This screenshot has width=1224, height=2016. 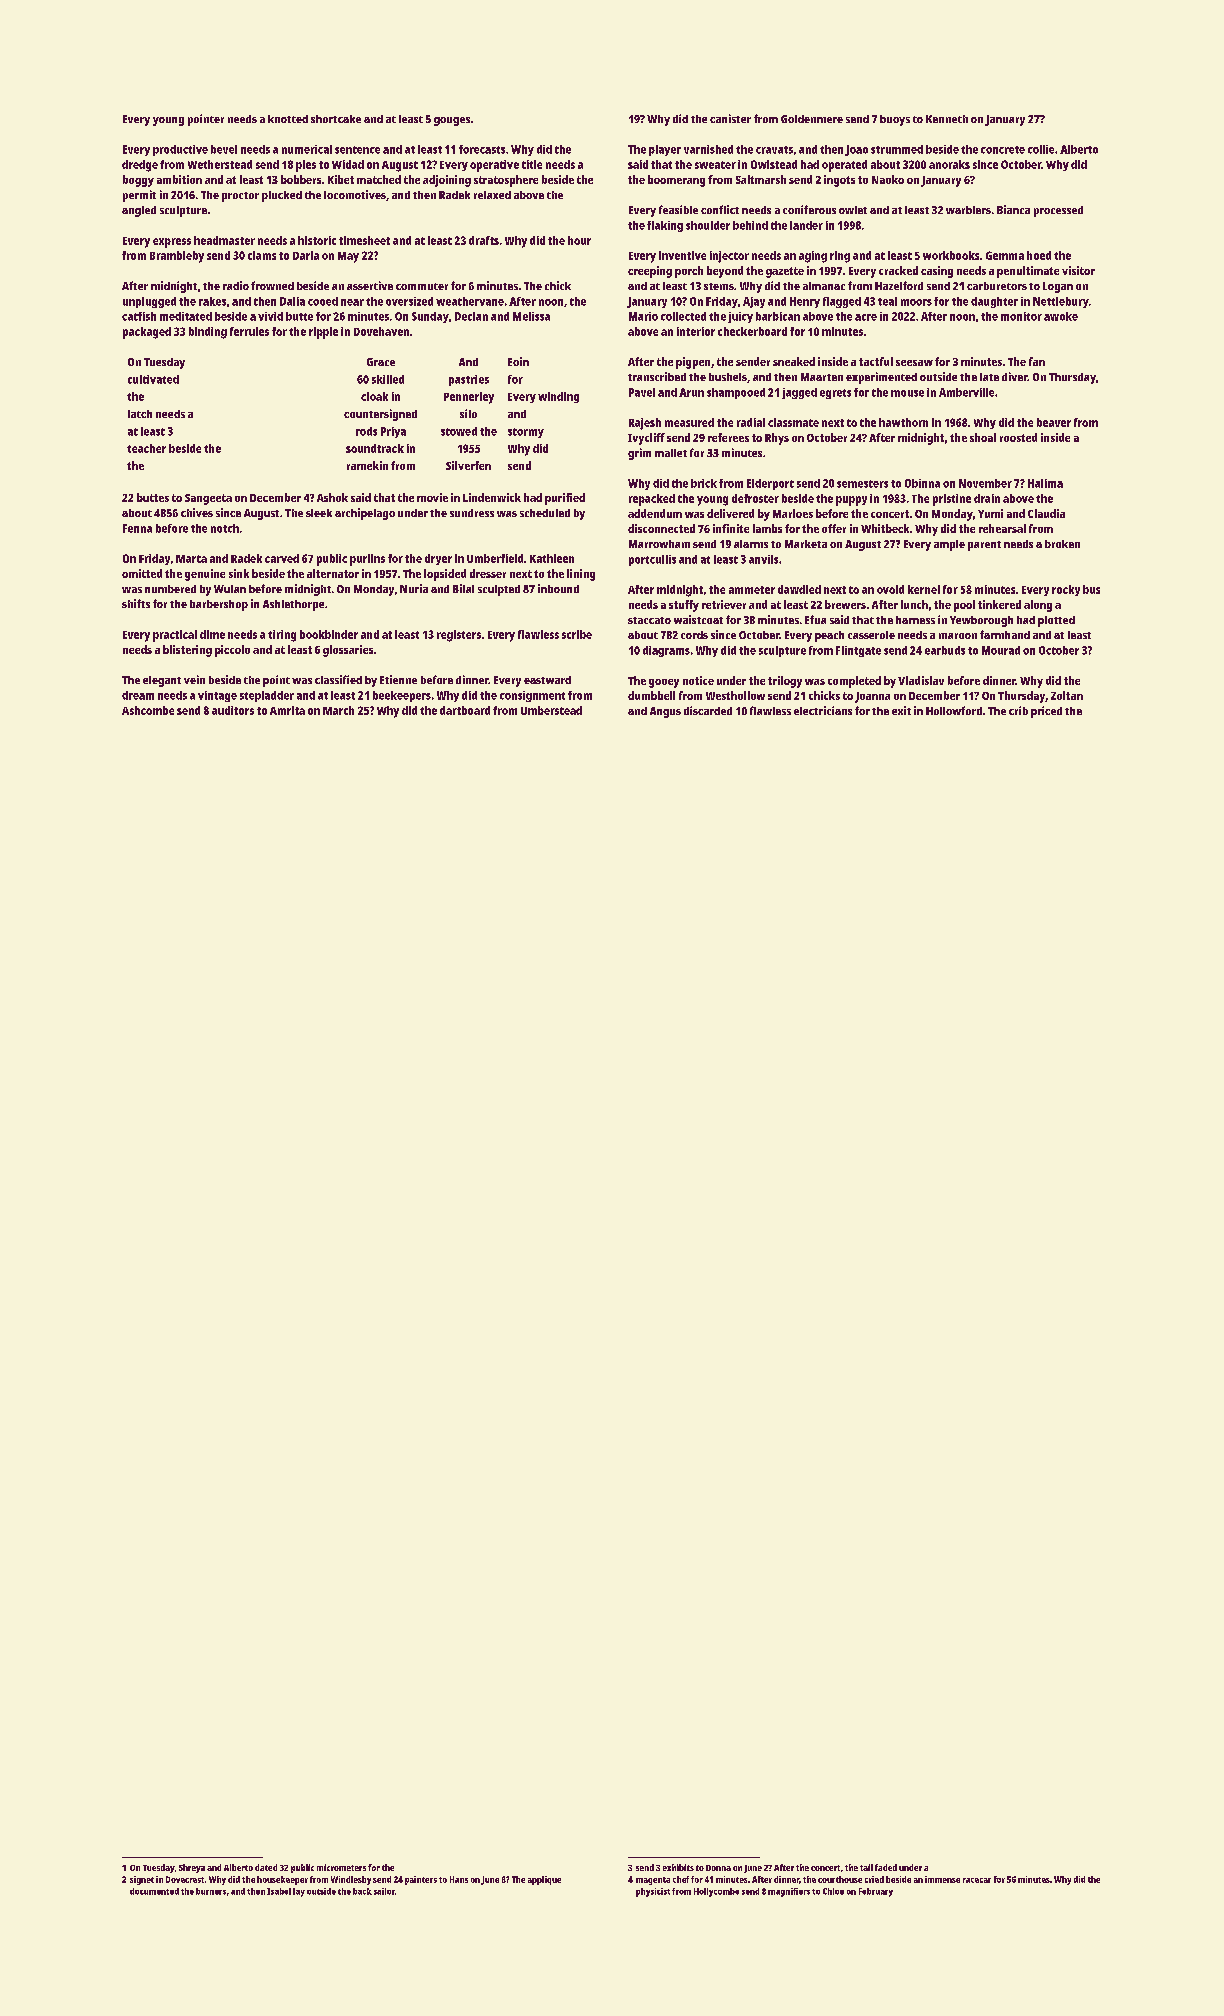 I want to click on dated, so click(x=266, y=1867).
